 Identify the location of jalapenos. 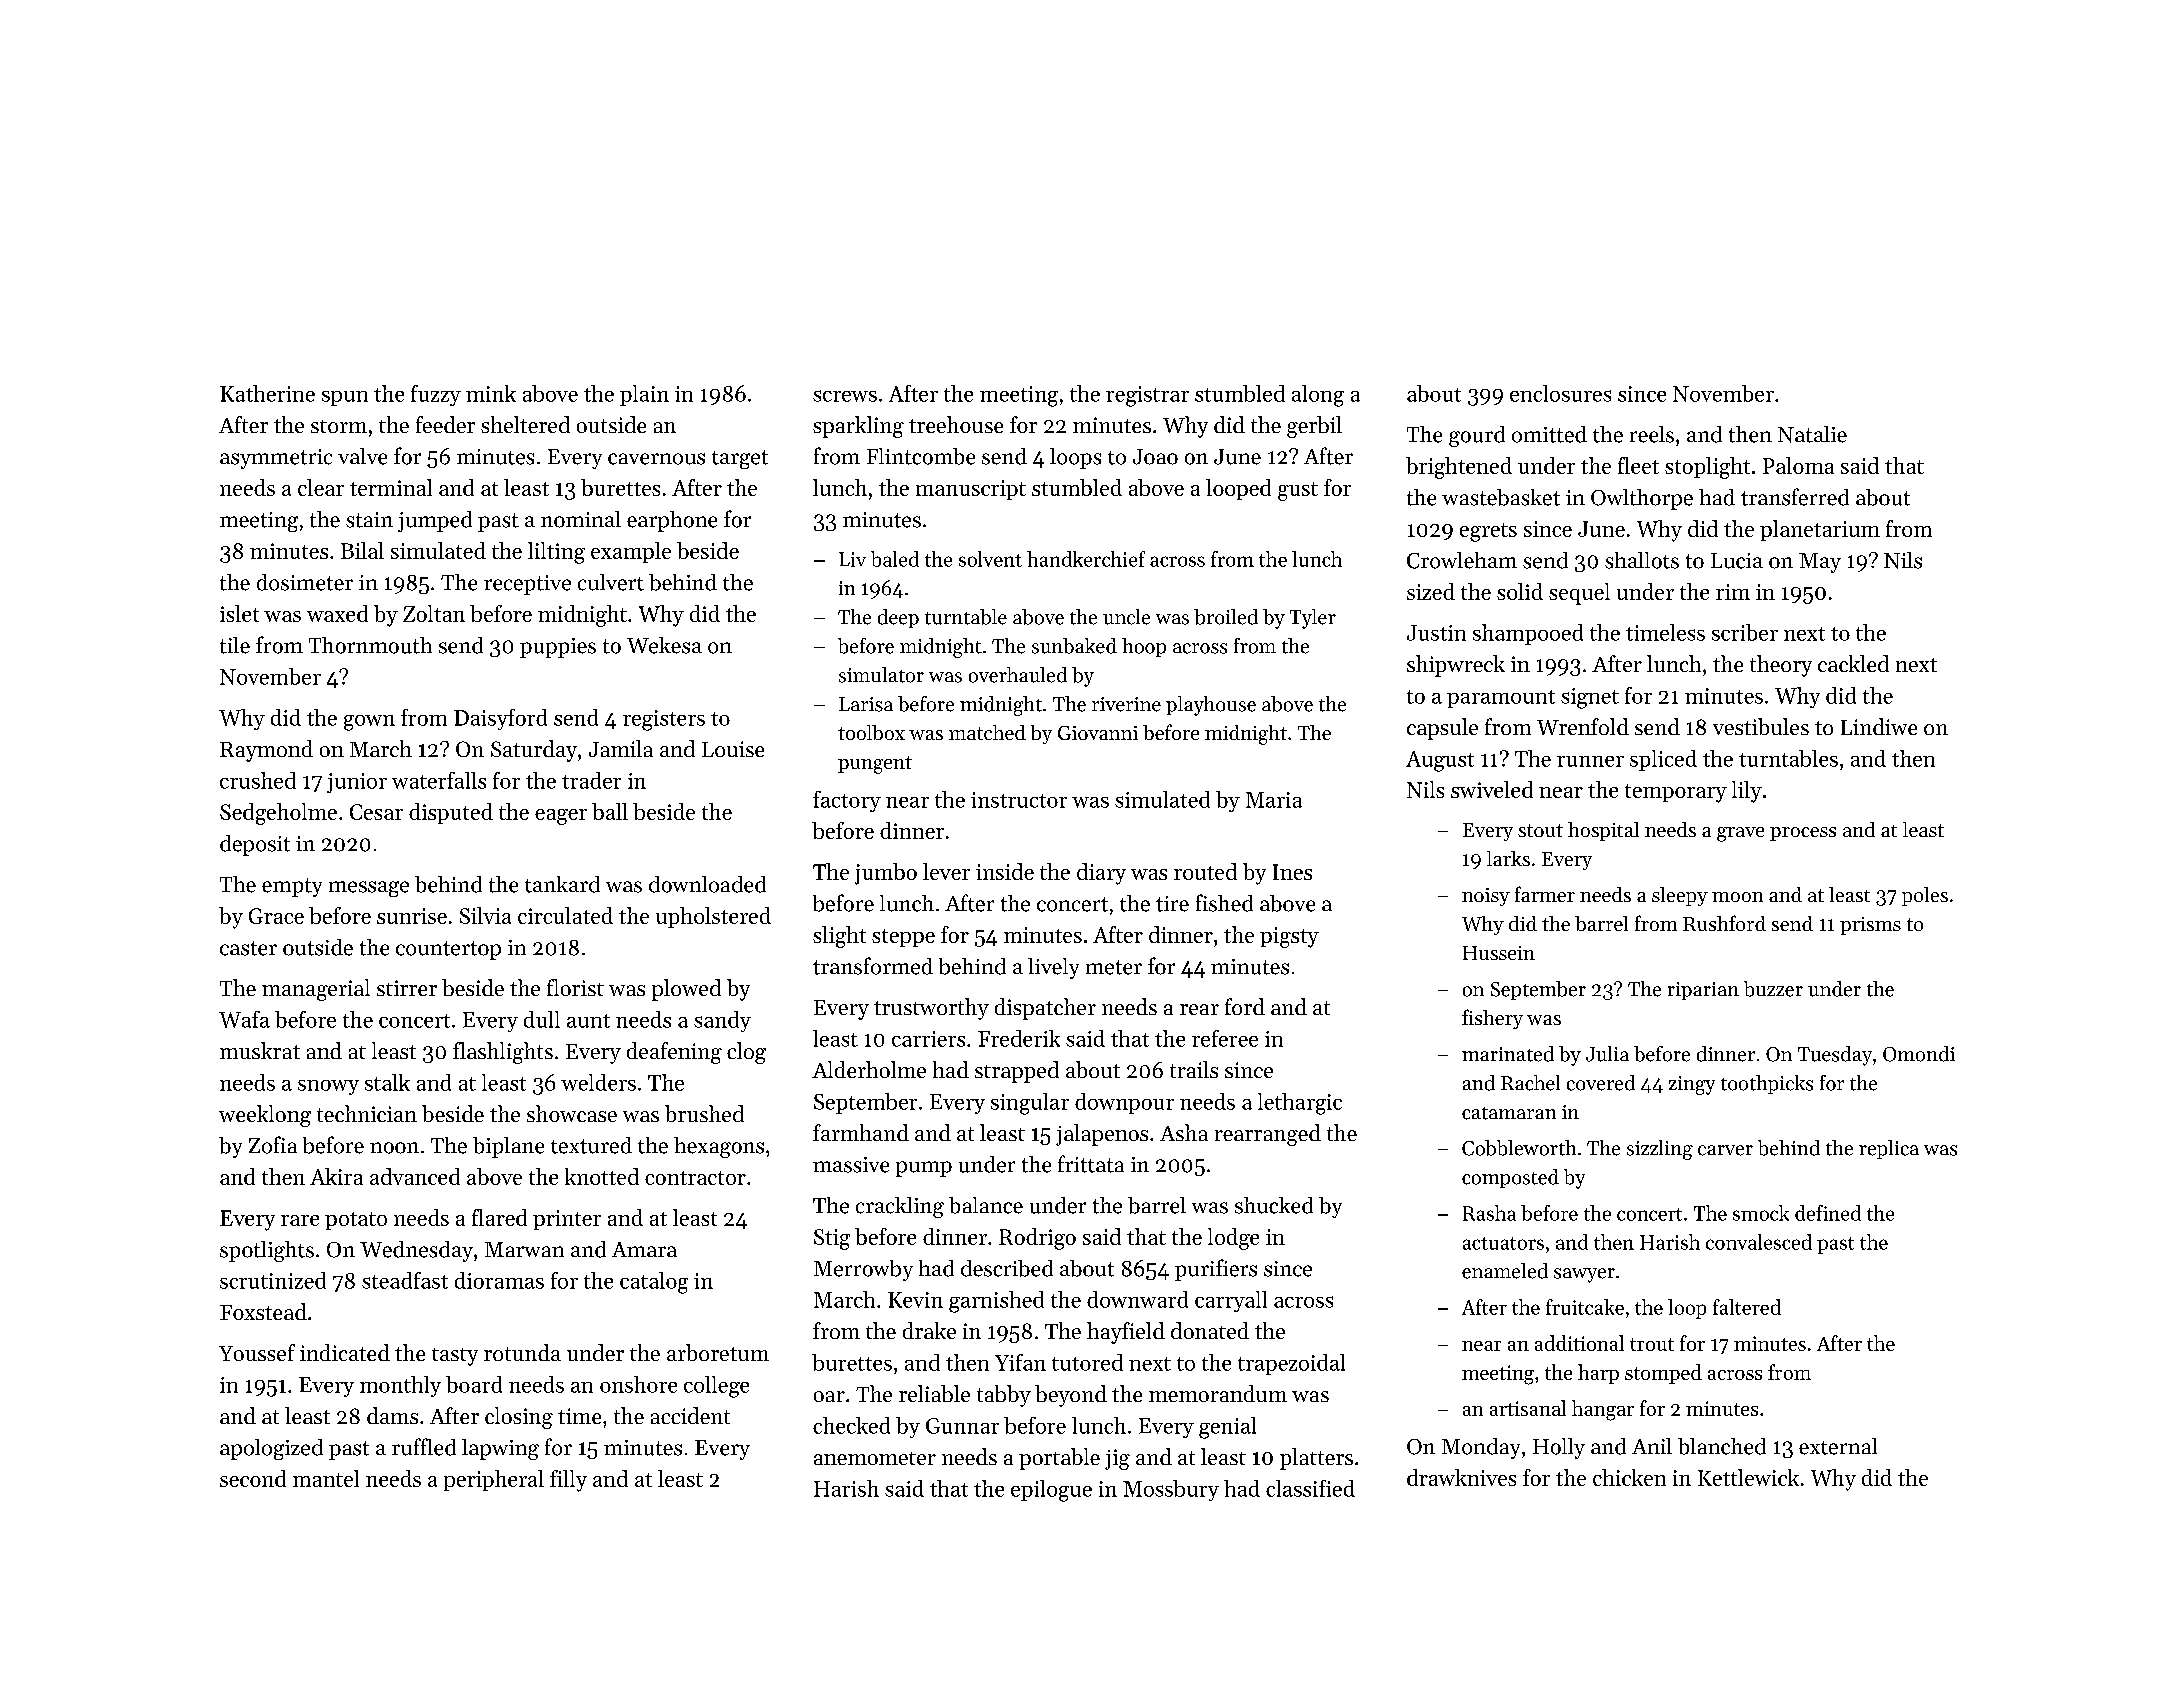
(1102, 1135).
